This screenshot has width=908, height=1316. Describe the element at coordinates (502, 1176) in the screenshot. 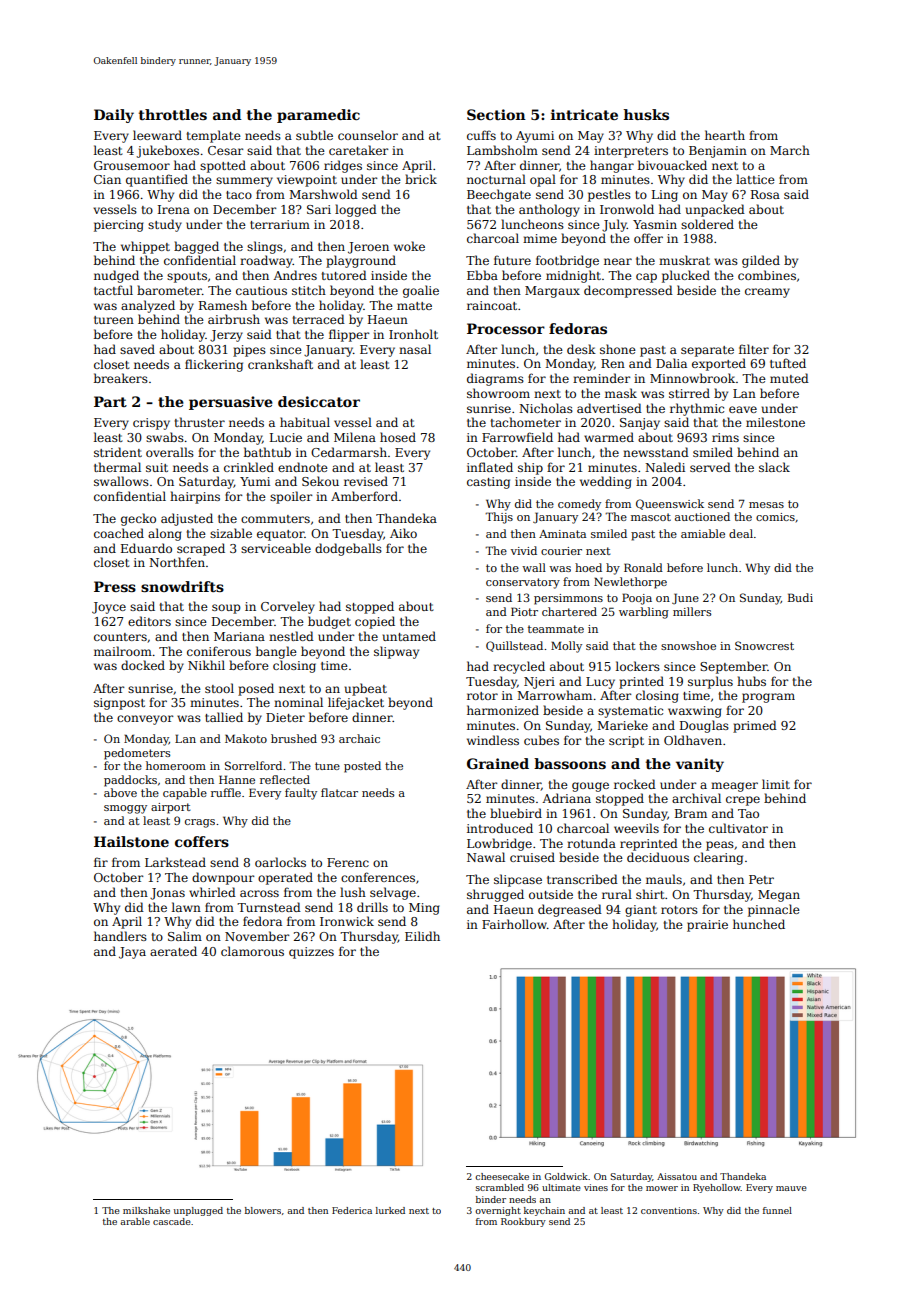

I see `cheesecake` at that location.
